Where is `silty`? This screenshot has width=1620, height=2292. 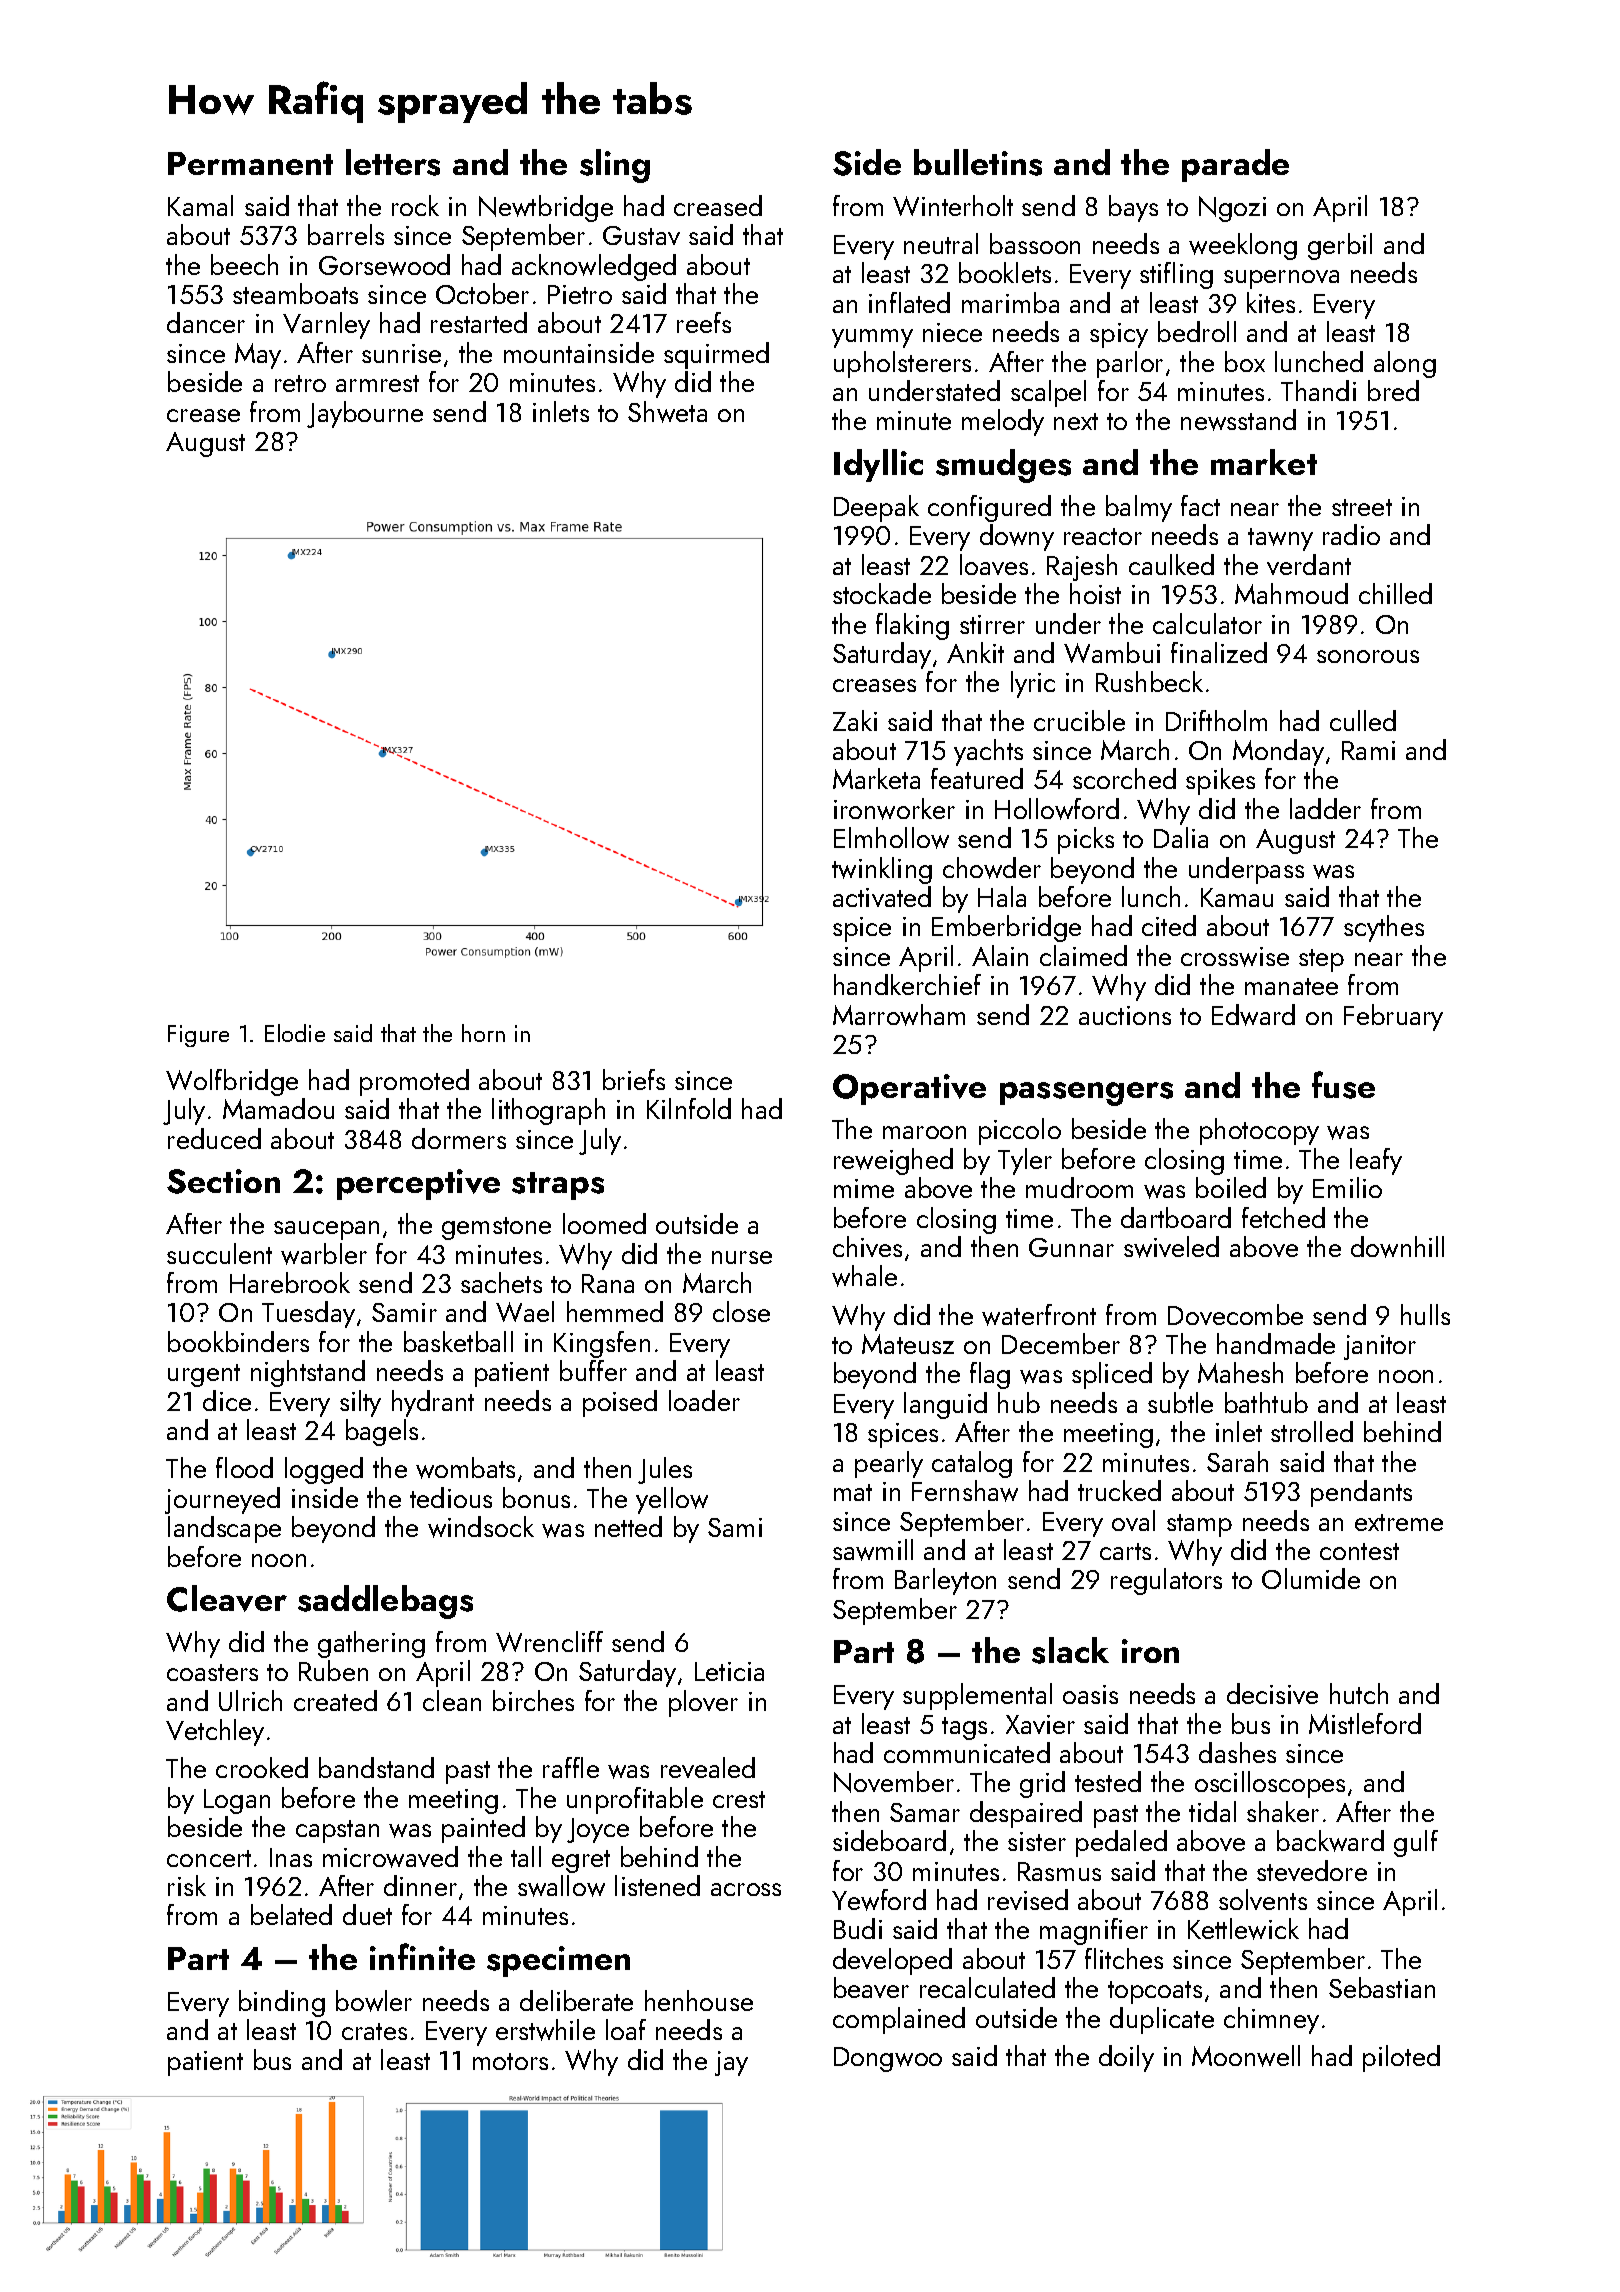
silty is located at coordinates (360, 1403).
